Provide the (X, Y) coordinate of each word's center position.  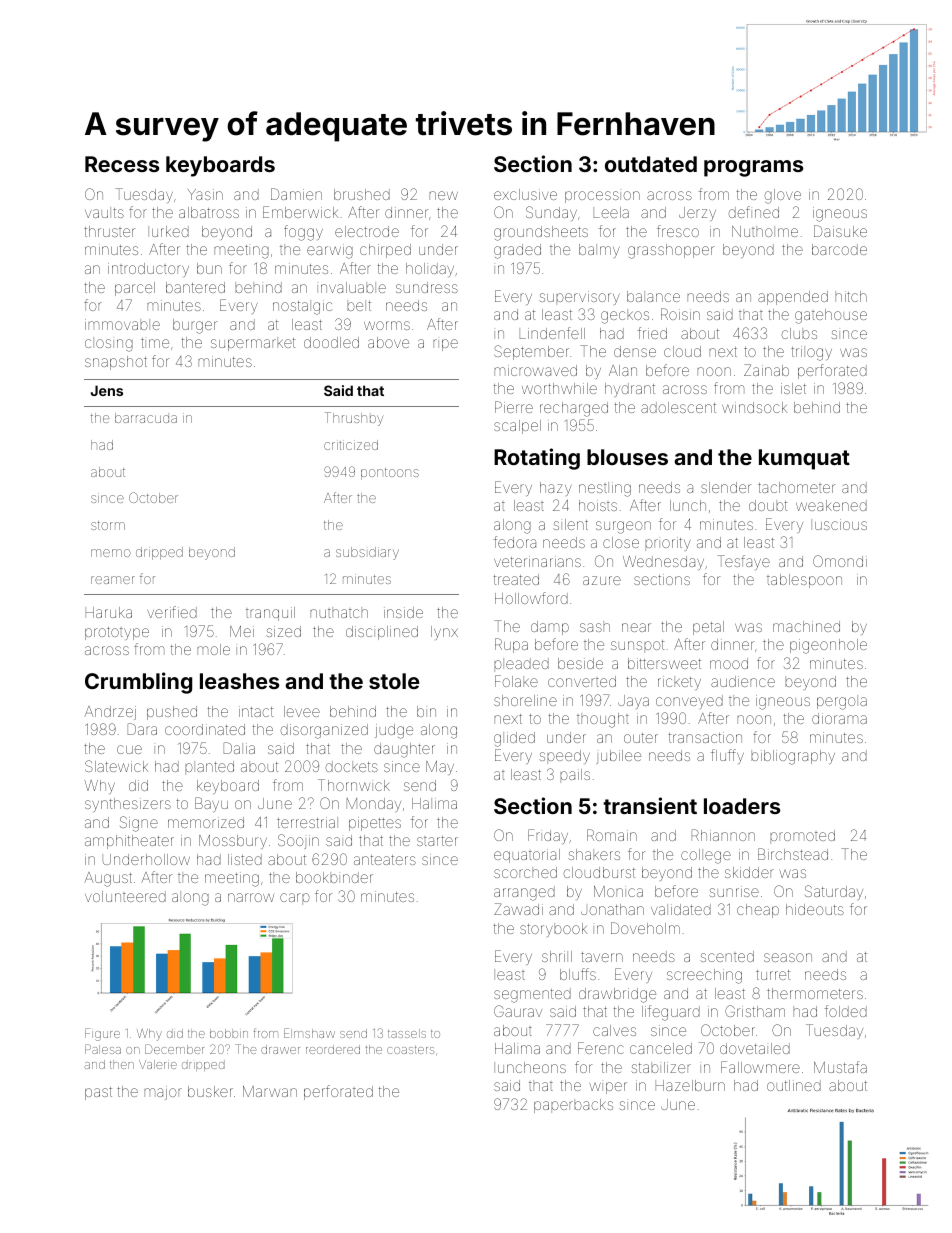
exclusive (525, 194)
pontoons (390, 474)
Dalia (239, 748)
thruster (109, 231)
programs (753, 168)
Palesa (103, 1049)
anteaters (385, 860)
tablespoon (804, 581)
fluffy (727, 756)
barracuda (146, 418)
